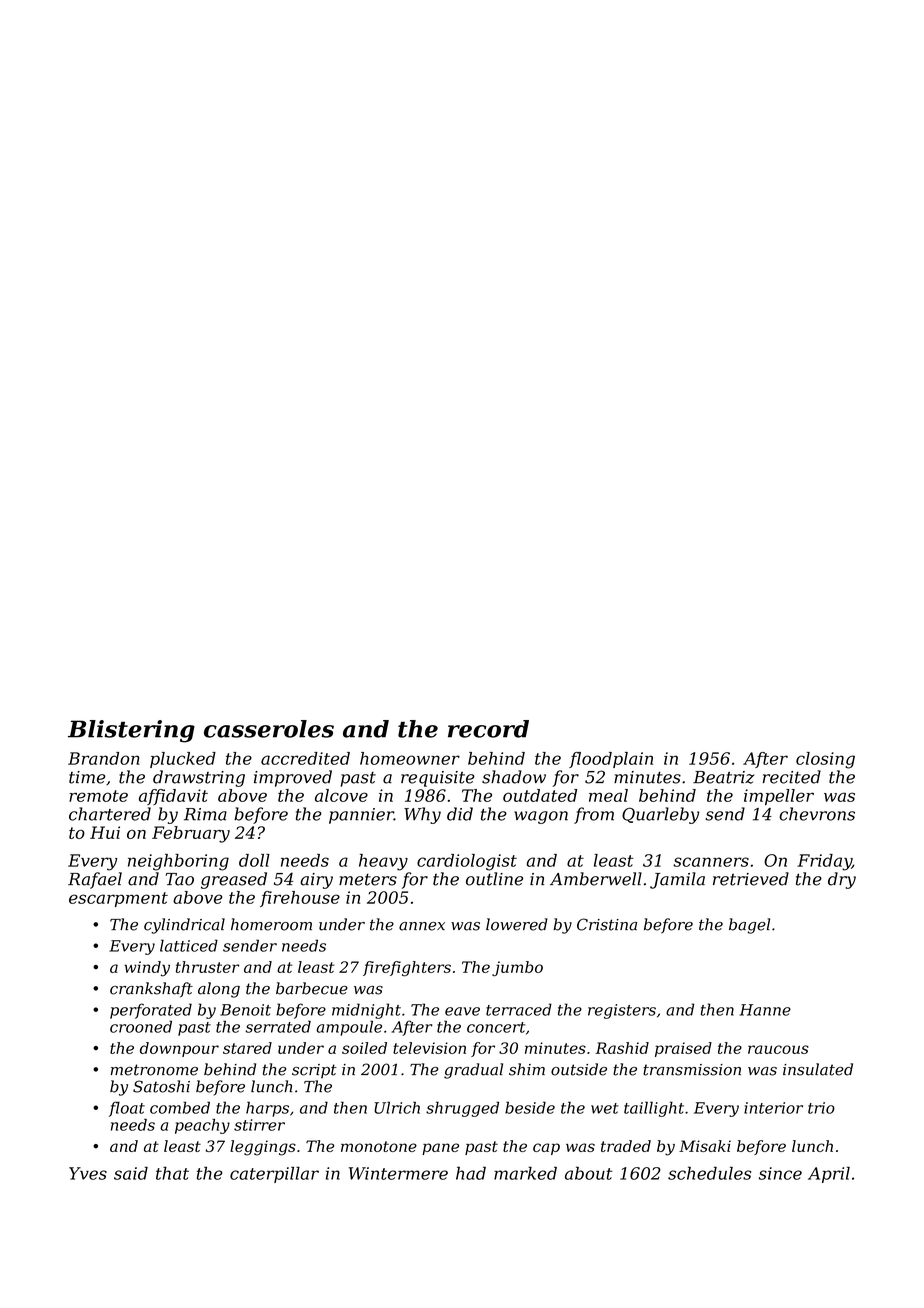 The image size is (924, 1308). What do you see at coordinates (199, 778) in the image?
I see `drawstring` at bounding box center [199, 778].
